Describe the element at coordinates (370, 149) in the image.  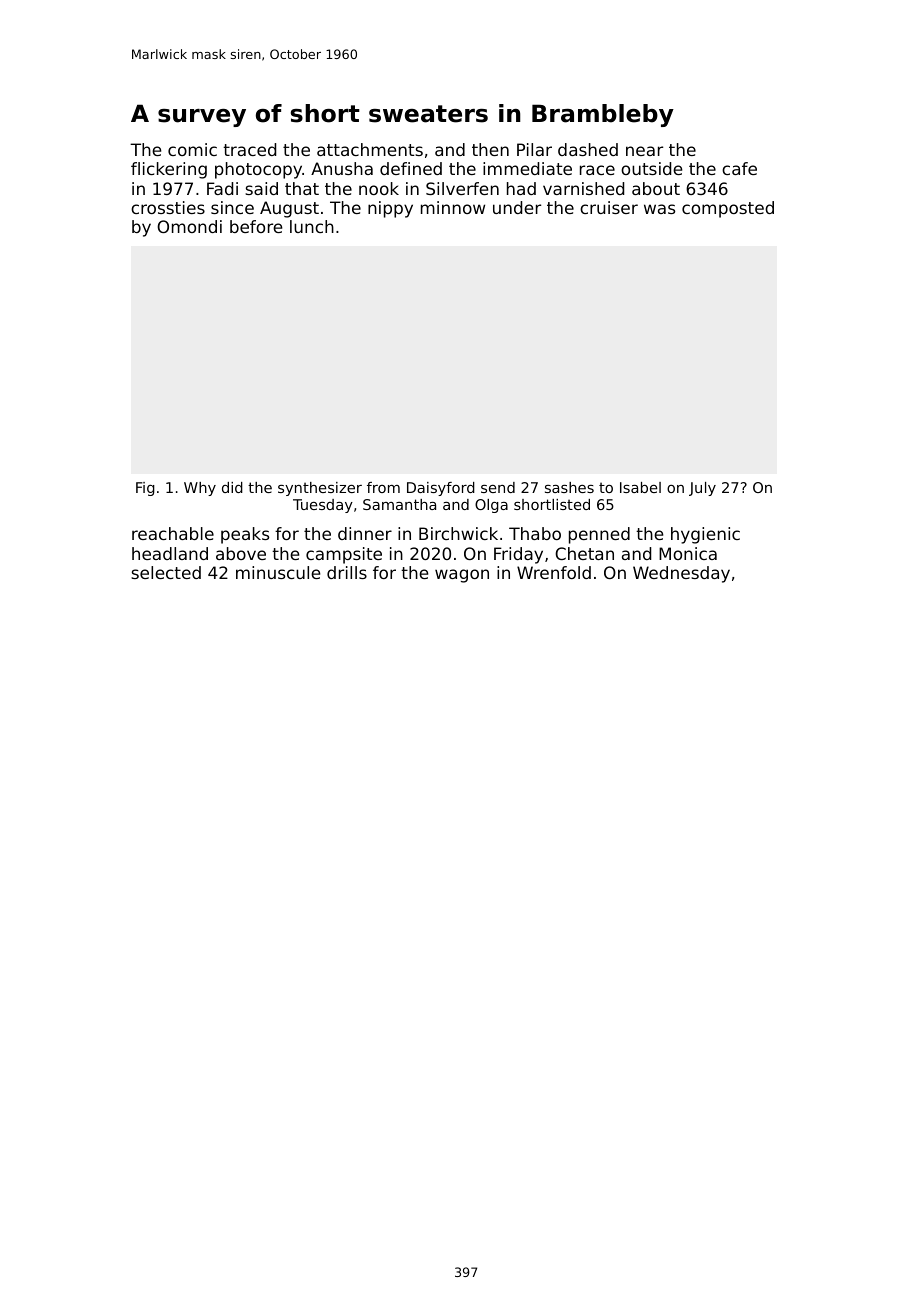
I see `attachments` at that location.
